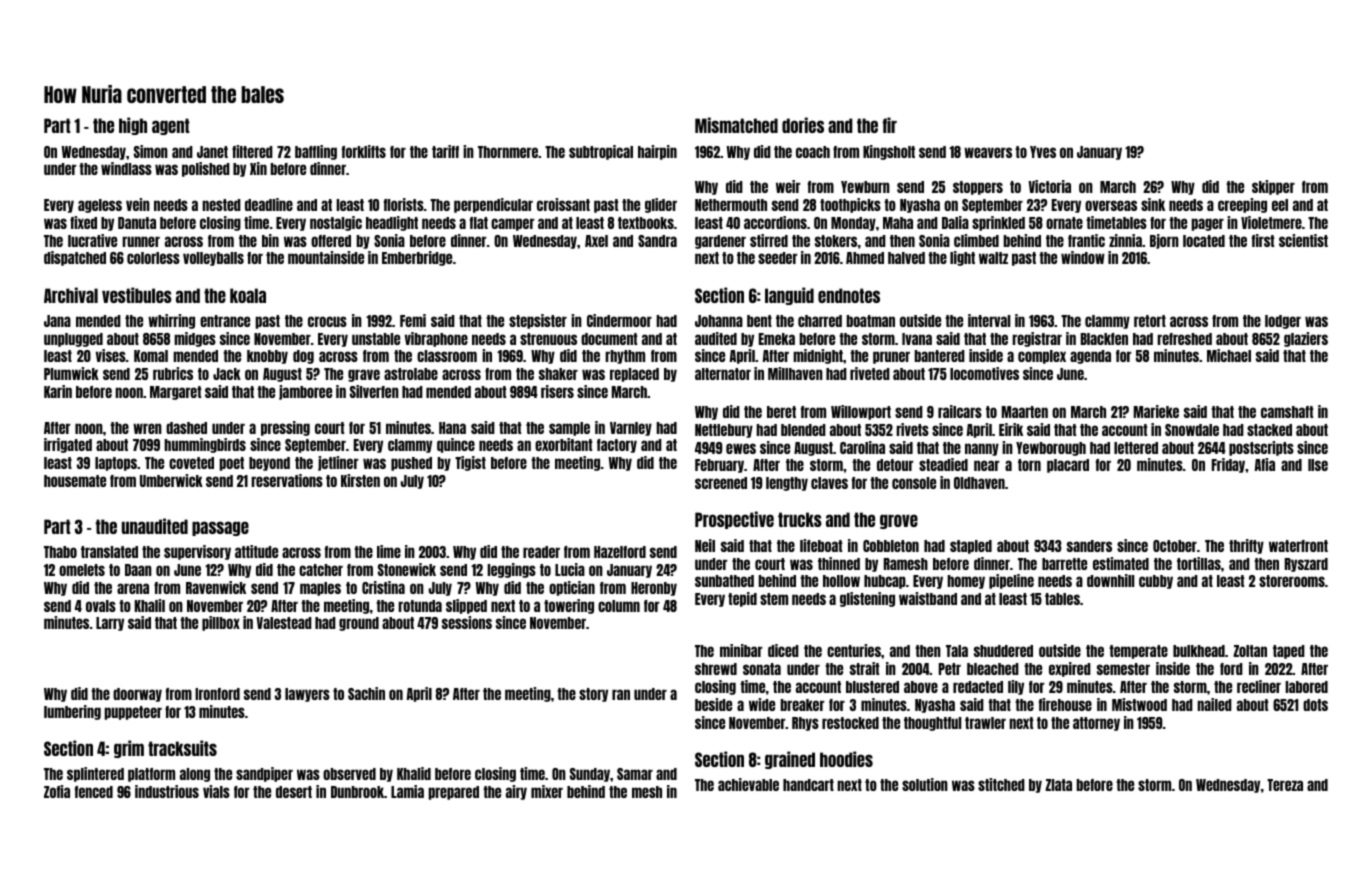  What do you see at coordinates (1070, 669) in the page?
I see `expired` at bounding box center [1070, 669].
